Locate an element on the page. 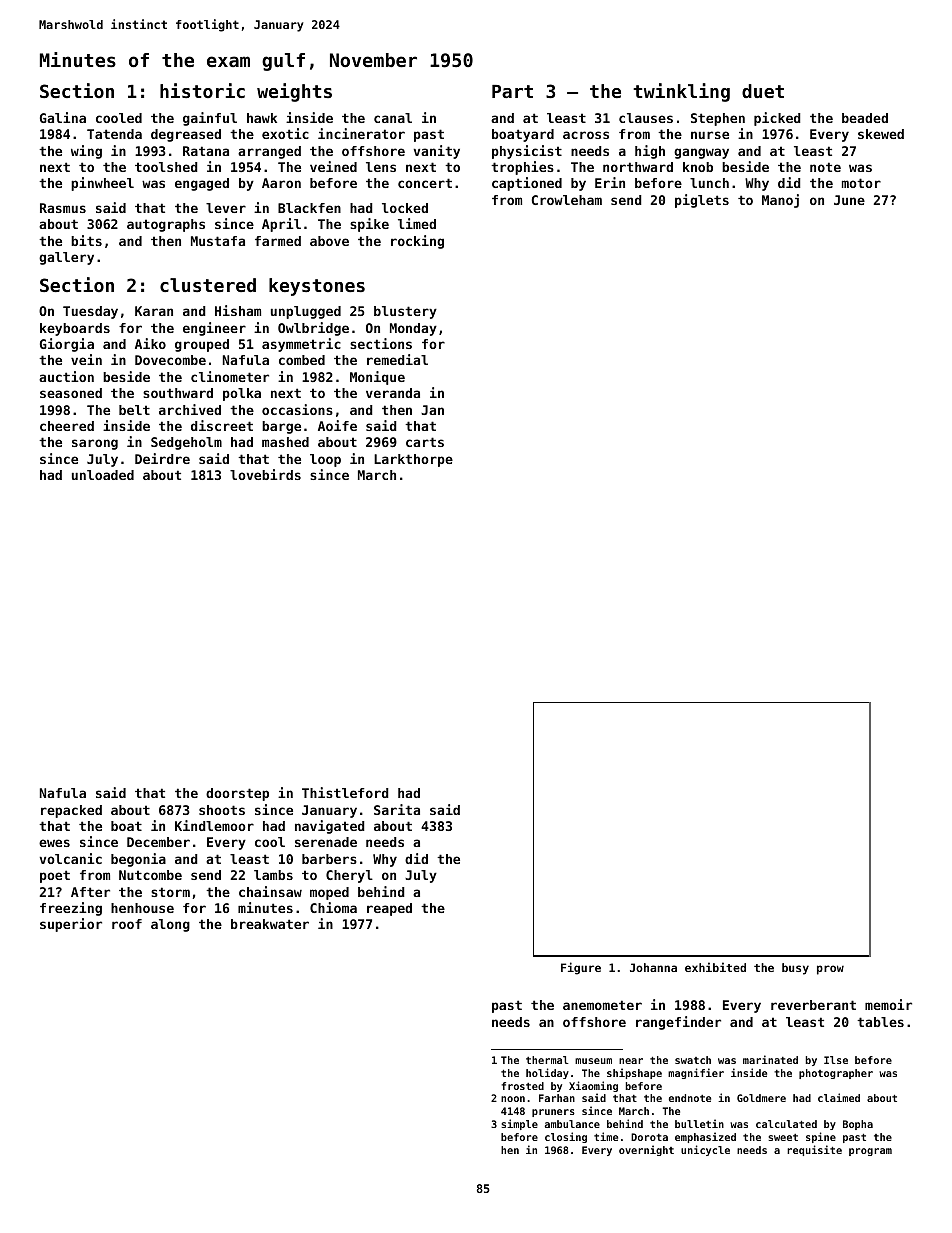 The image size is (952, 1233). repacked is located at coordinates (71, 811).
